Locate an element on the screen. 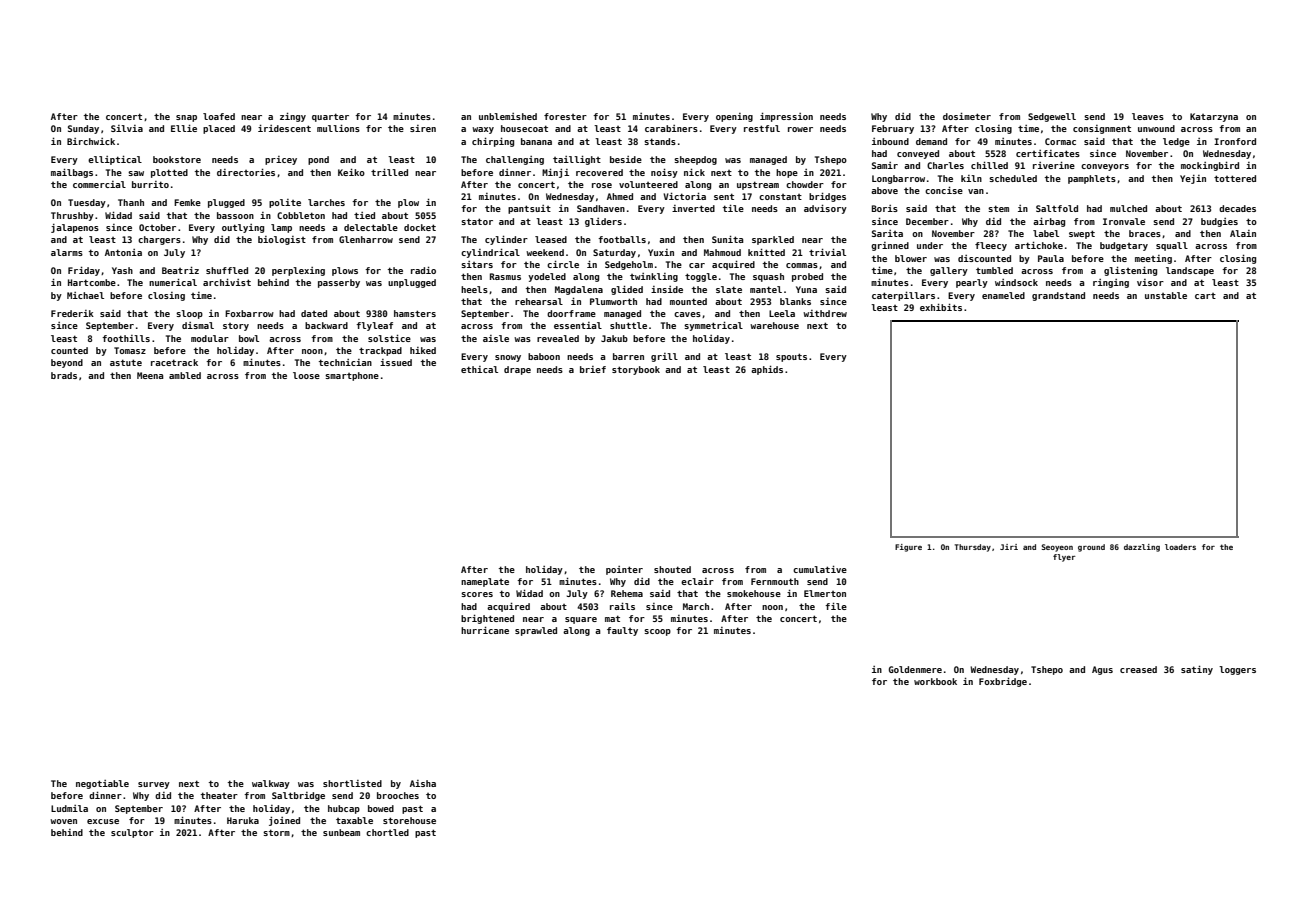 This screenshot has width=1308, height=924. forester is located at coordinates (565, 116).
